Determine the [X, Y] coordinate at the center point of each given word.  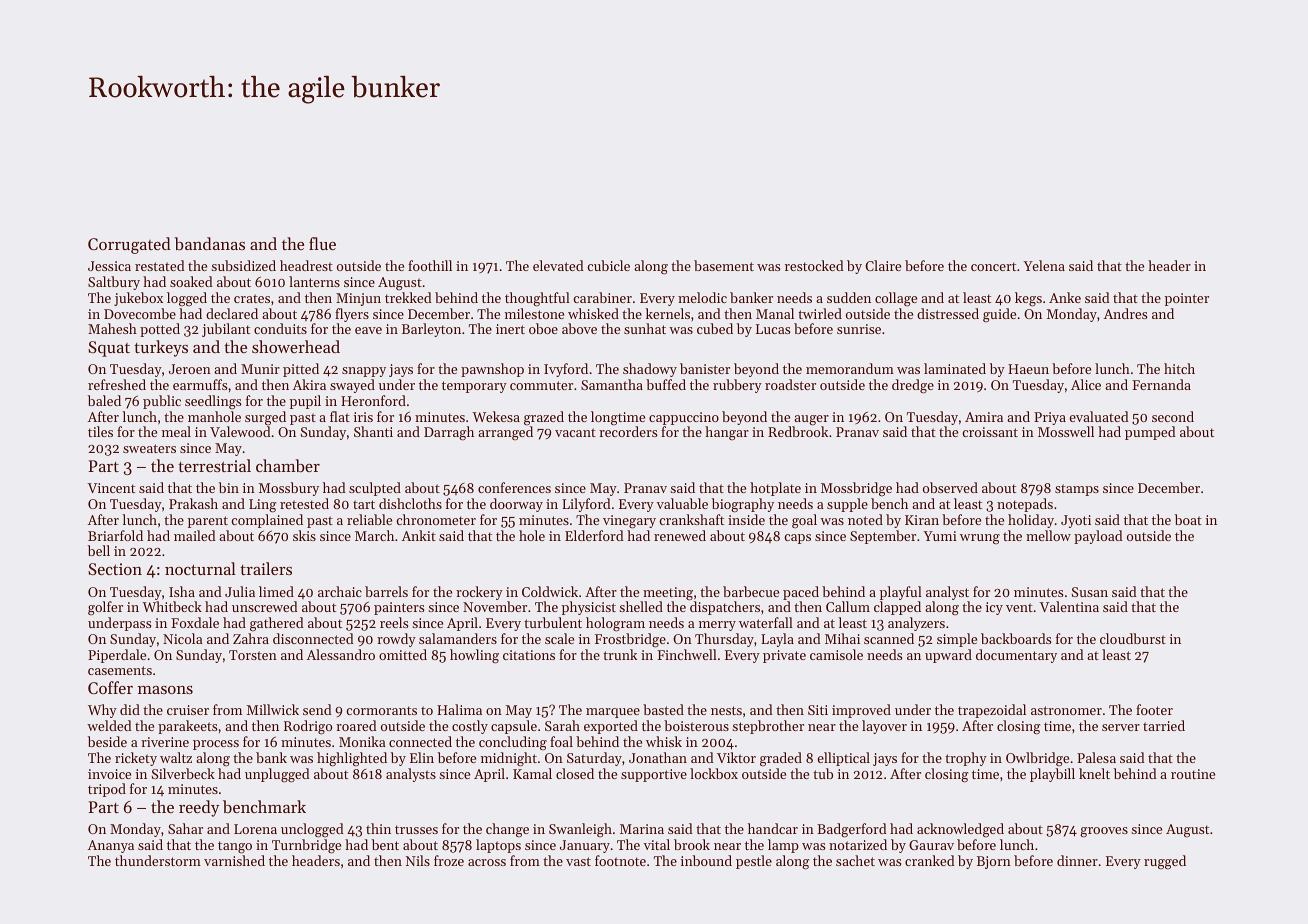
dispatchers [725, 608]
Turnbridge [306, 846]
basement [724, 265]
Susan [1090, 592]
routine [1193, 774]
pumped [1150, 433]
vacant [575, 432]
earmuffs [200, 384]
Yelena [1044, 265]
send [317, 709]
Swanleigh [580, 830]
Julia [240, 591]
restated [160, 265]
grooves [1104, 832]
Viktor [736, 757]
